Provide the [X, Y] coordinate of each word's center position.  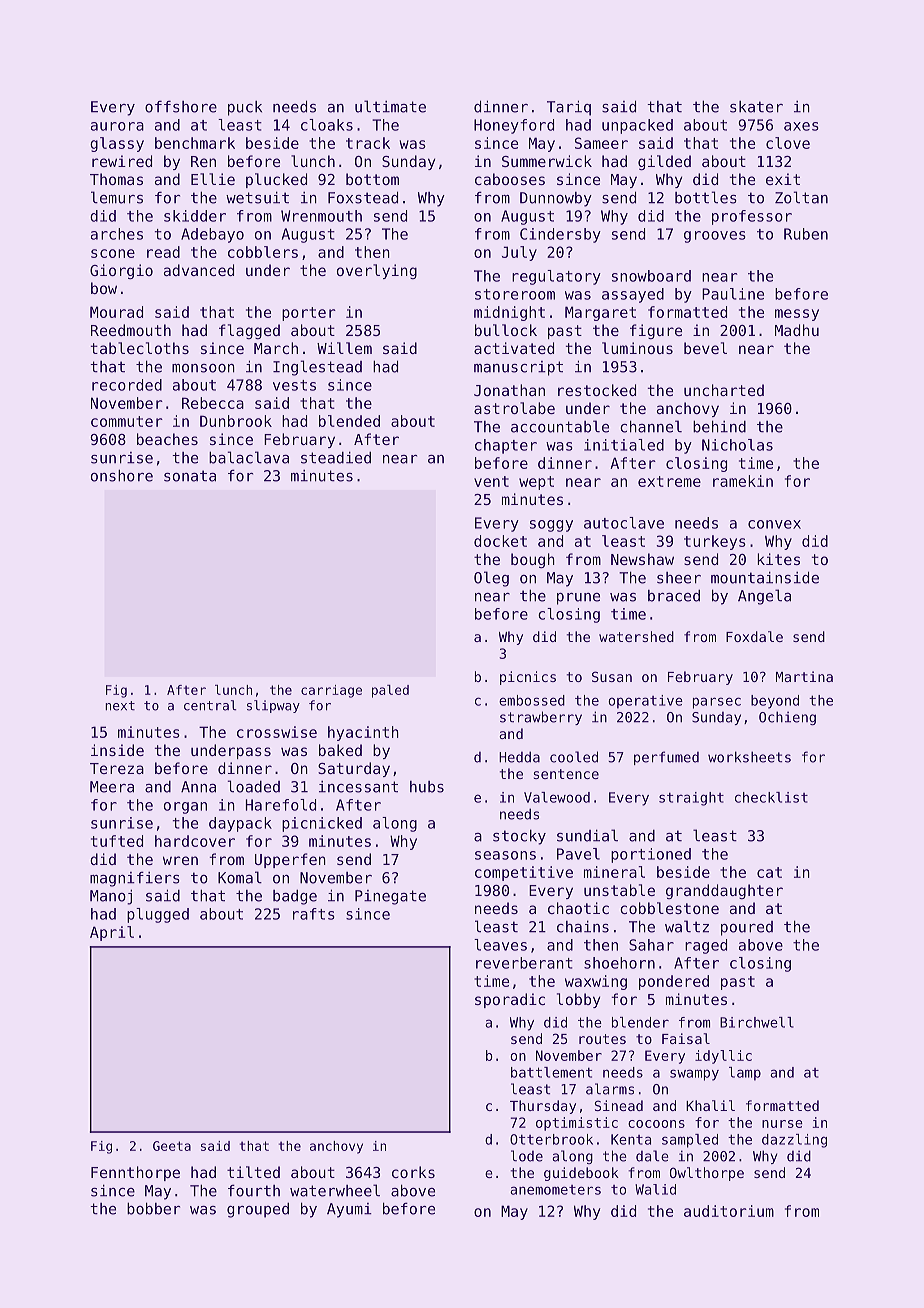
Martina [804, 676]
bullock [506, 330]
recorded [127, 385]
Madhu [797, 330]
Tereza [117, 768]
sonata [190, 476]
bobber [153, 1208]
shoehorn [619, 963]
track [368, 143]
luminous [637, 348]
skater [756, 107]
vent [491, 481]
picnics [528, 678]
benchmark [195, 143]
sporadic [510, 1000]
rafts [314, 914]
